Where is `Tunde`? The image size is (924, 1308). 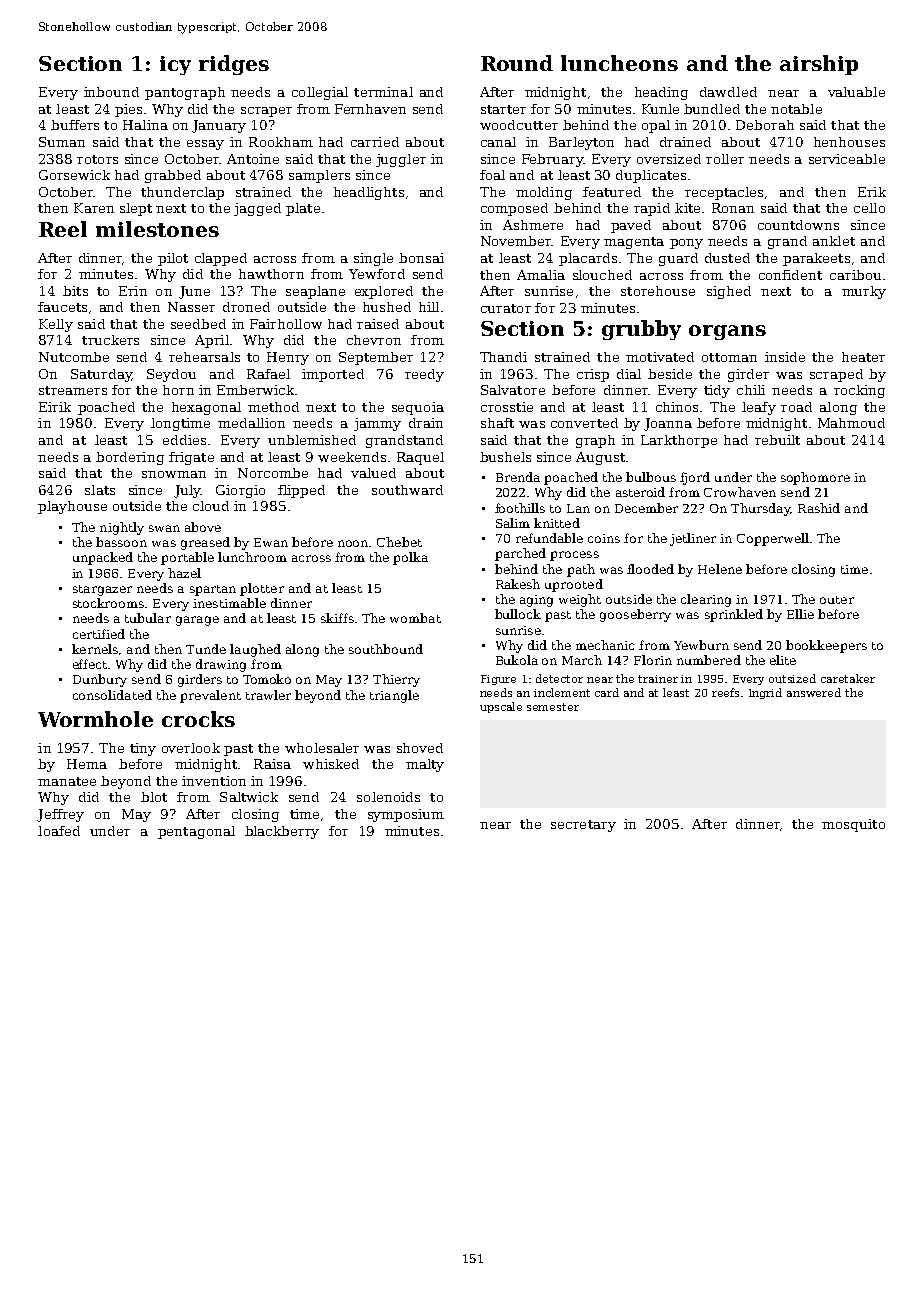 Tunde is located at coordinates (206, 649).
